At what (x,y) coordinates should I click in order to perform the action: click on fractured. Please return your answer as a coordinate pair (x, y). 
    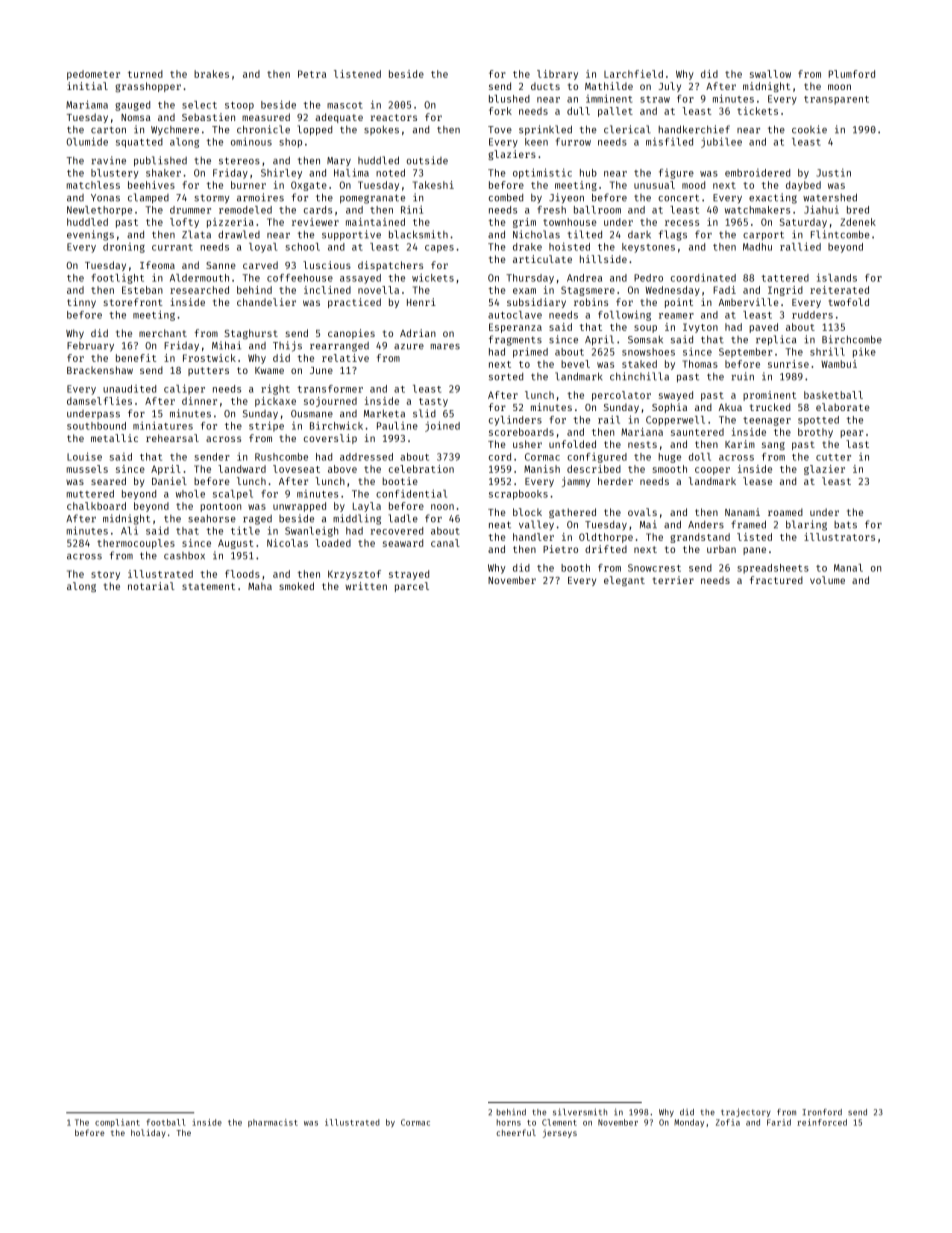
    Looking at the image, I should click on (776, 580).
